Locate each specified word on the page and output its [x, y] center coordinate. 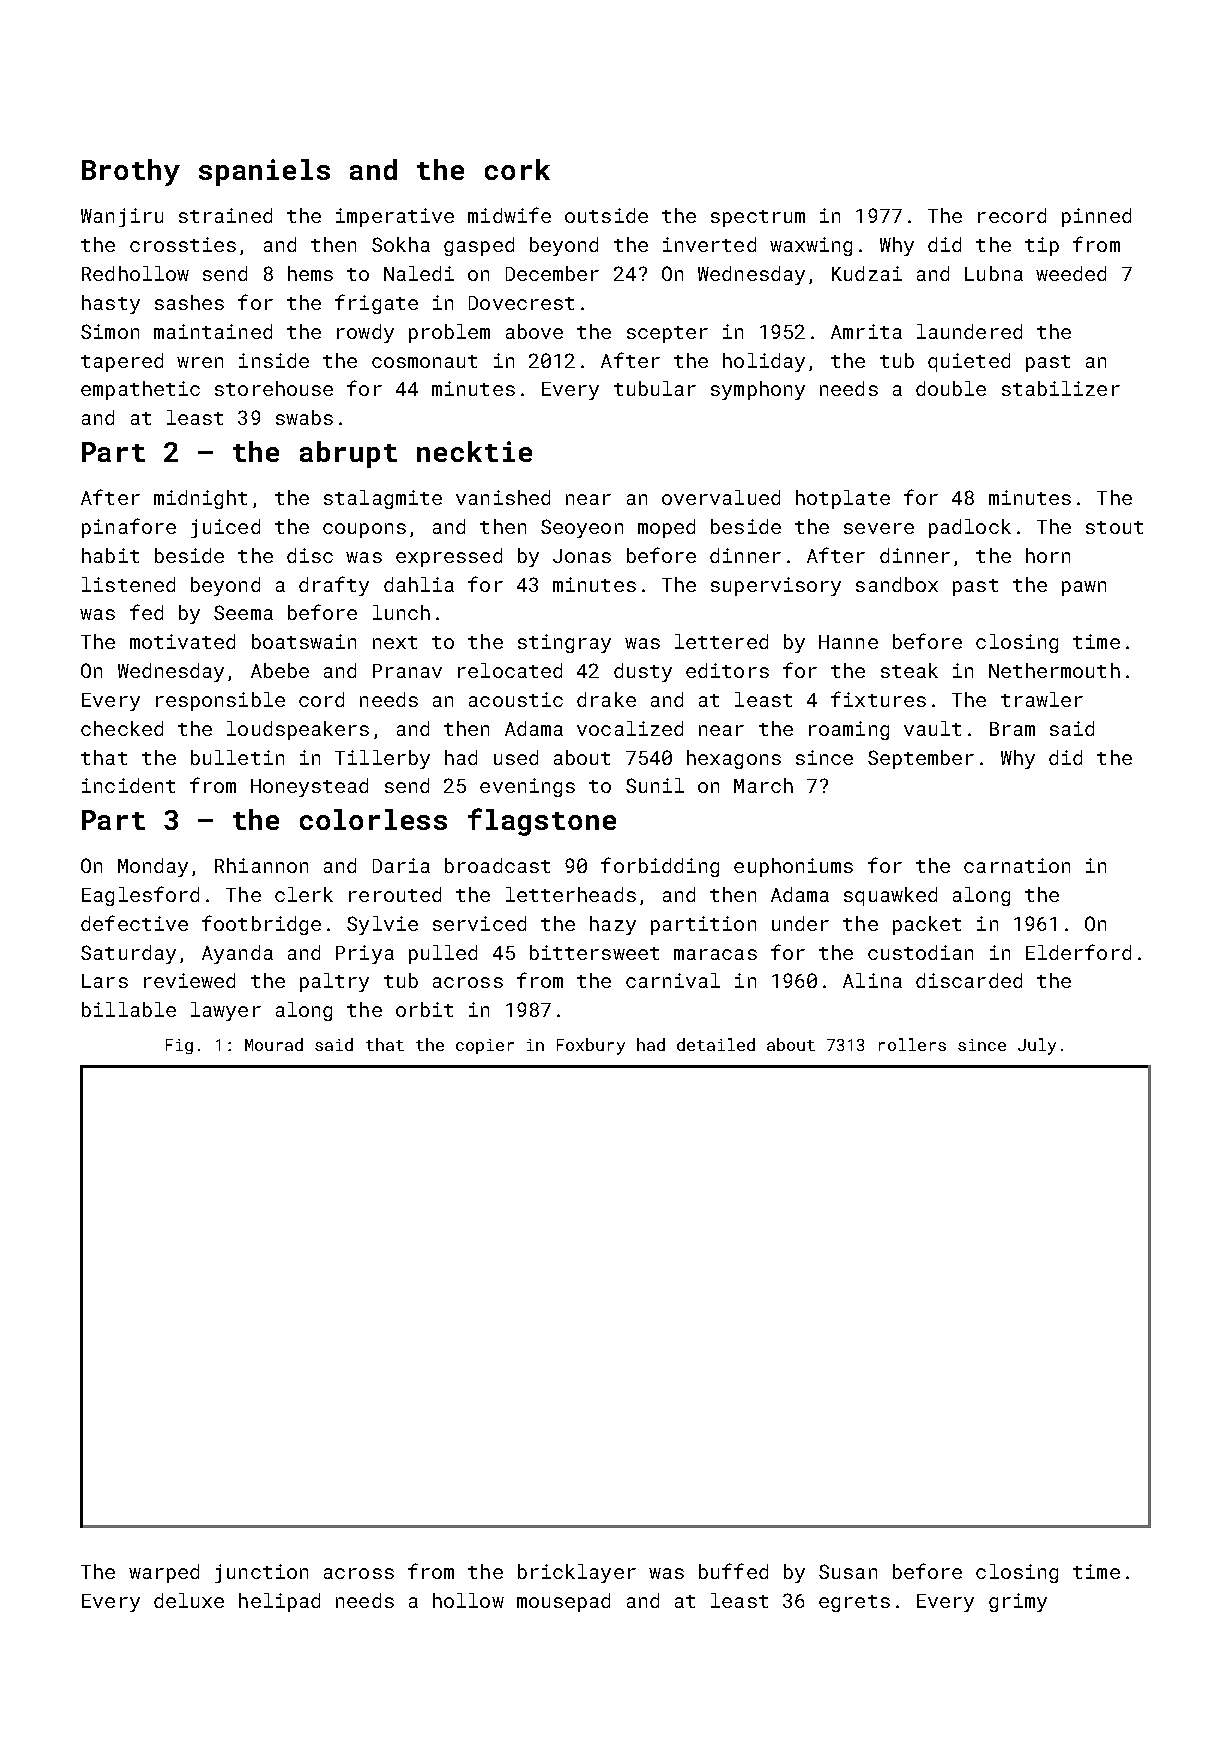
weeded [1071, 273]
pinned [1096, 217]
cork [517, 169]
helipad [279, 1602]
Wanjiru [122, 217]
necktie [474, 451]
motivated [182, 641]
